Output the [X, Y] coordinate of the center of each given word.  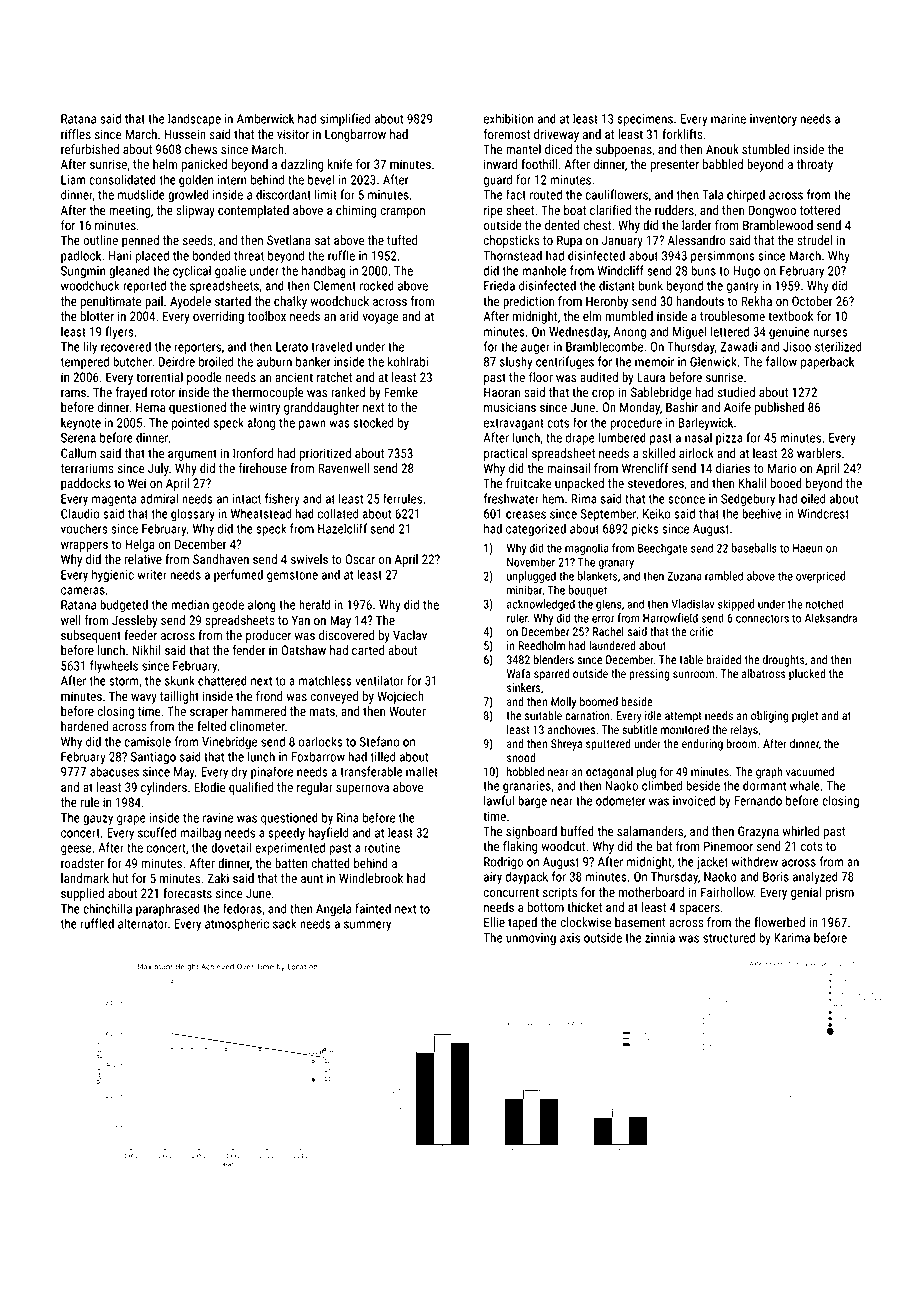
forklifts [682, 134]
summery [367, 926]
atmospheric [237, 924]
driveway [556, 135]
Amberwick [265, 118]
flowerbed [779, 922]
